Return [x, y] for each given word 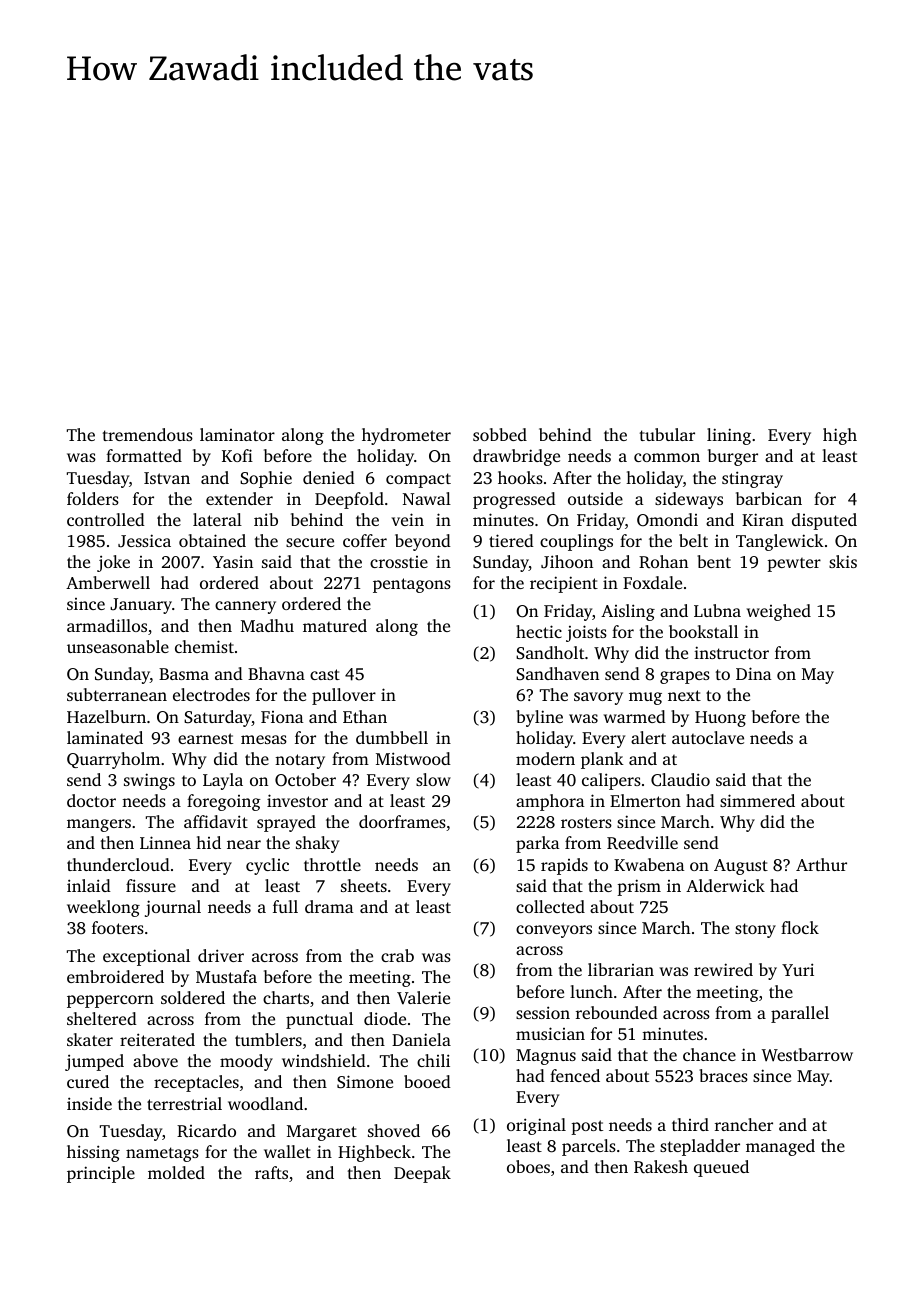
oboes [528, 1166]
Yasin [233, 561]
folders [93, 498]
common [667, 457]
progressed [514, 500]
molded [176, 1172]
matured [335, 625]
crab [397, 955]
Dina [754, 673]
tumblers [268, 1039]
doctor [91, 800]
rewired [723, 969]
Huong [720, 719]
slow [433, 779]
